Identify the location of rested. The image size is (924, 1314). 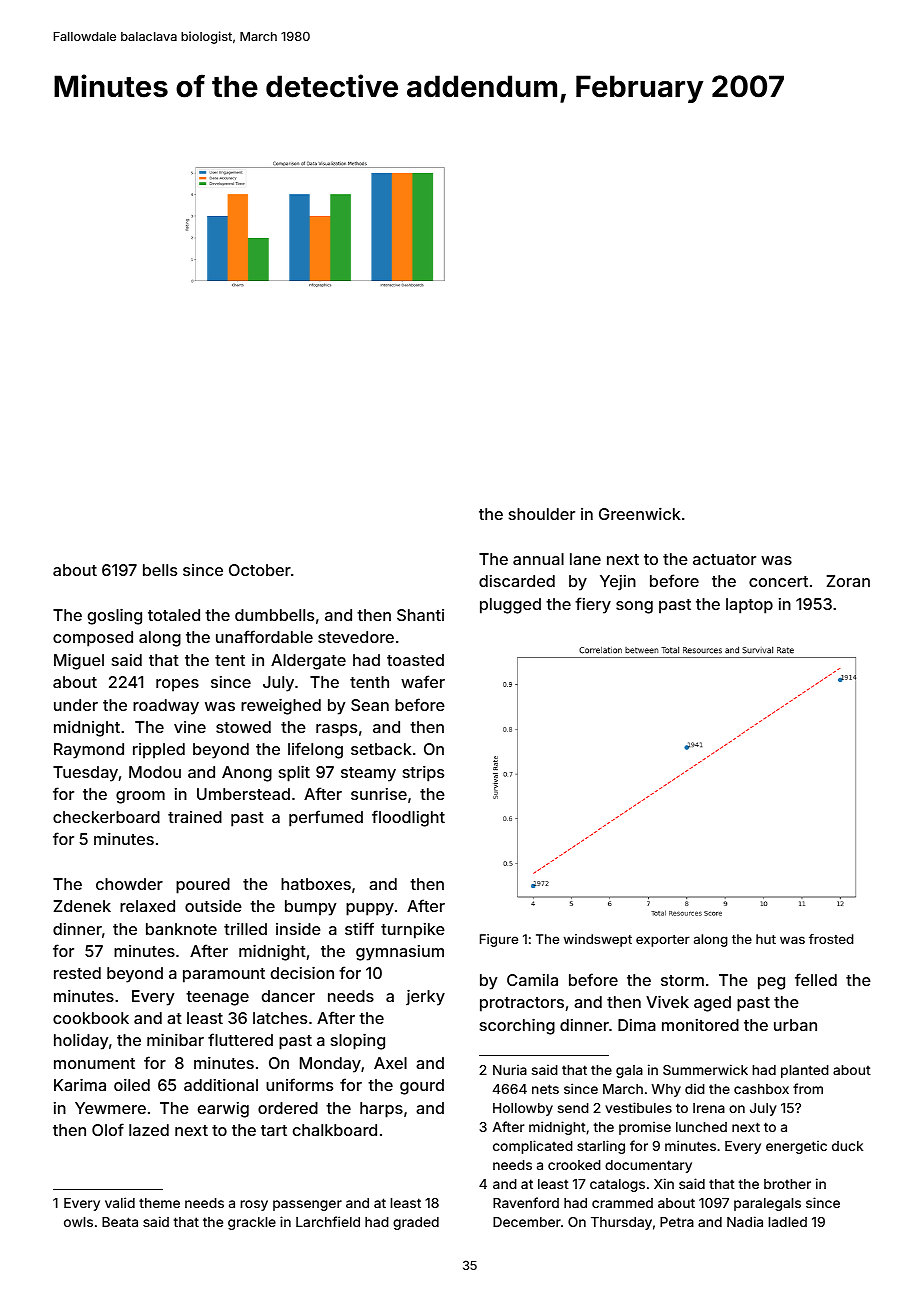
(77, 973).
